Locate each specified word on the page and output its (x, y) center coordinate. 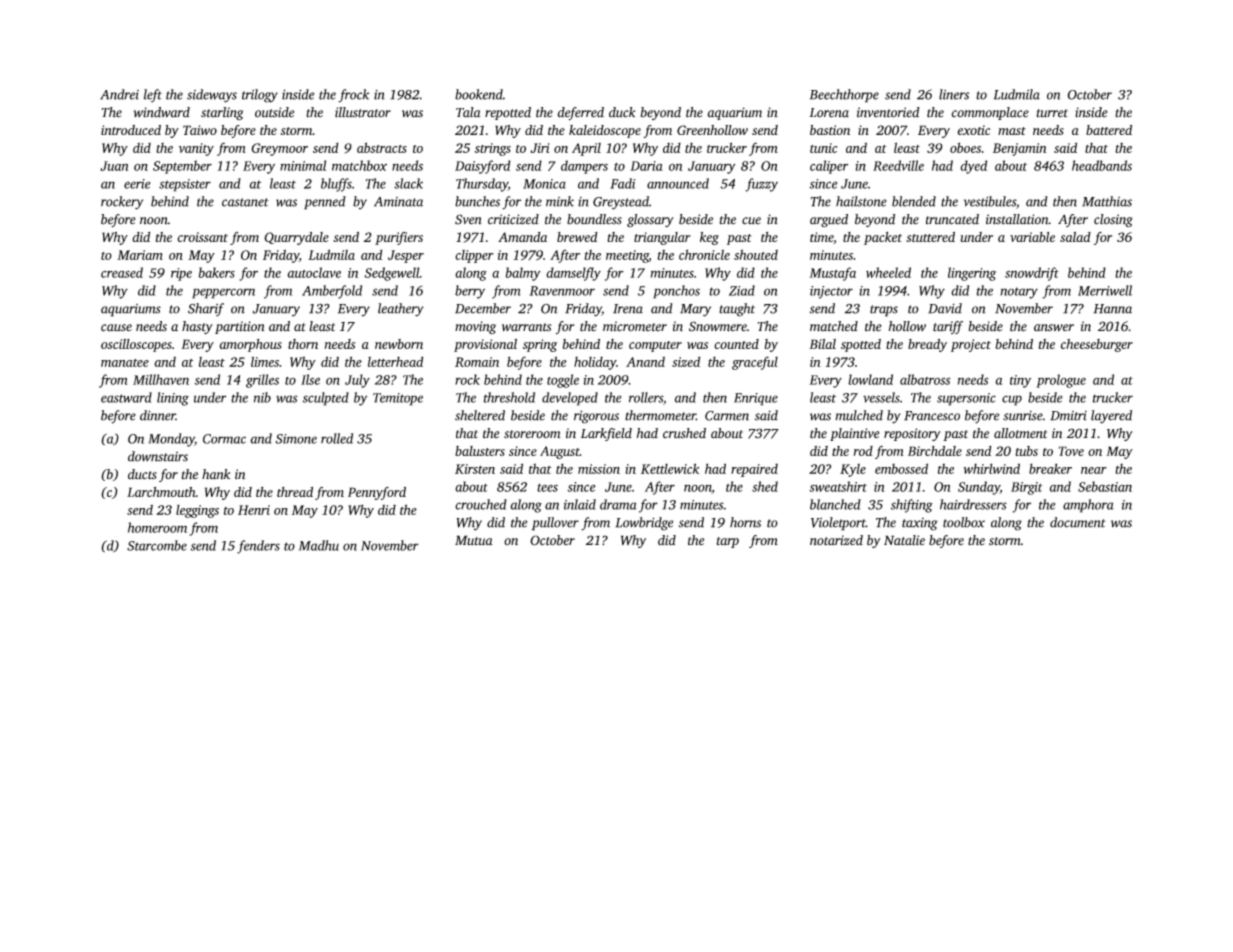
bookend (479, 94)
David (945, 308)
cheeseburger (1096, 345)
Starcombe (157, 545)
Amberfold (332, 292)
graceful (755, 363)
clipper (474, 256)
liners (954, 94)
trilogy (260, 96)
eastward (126, 397)
